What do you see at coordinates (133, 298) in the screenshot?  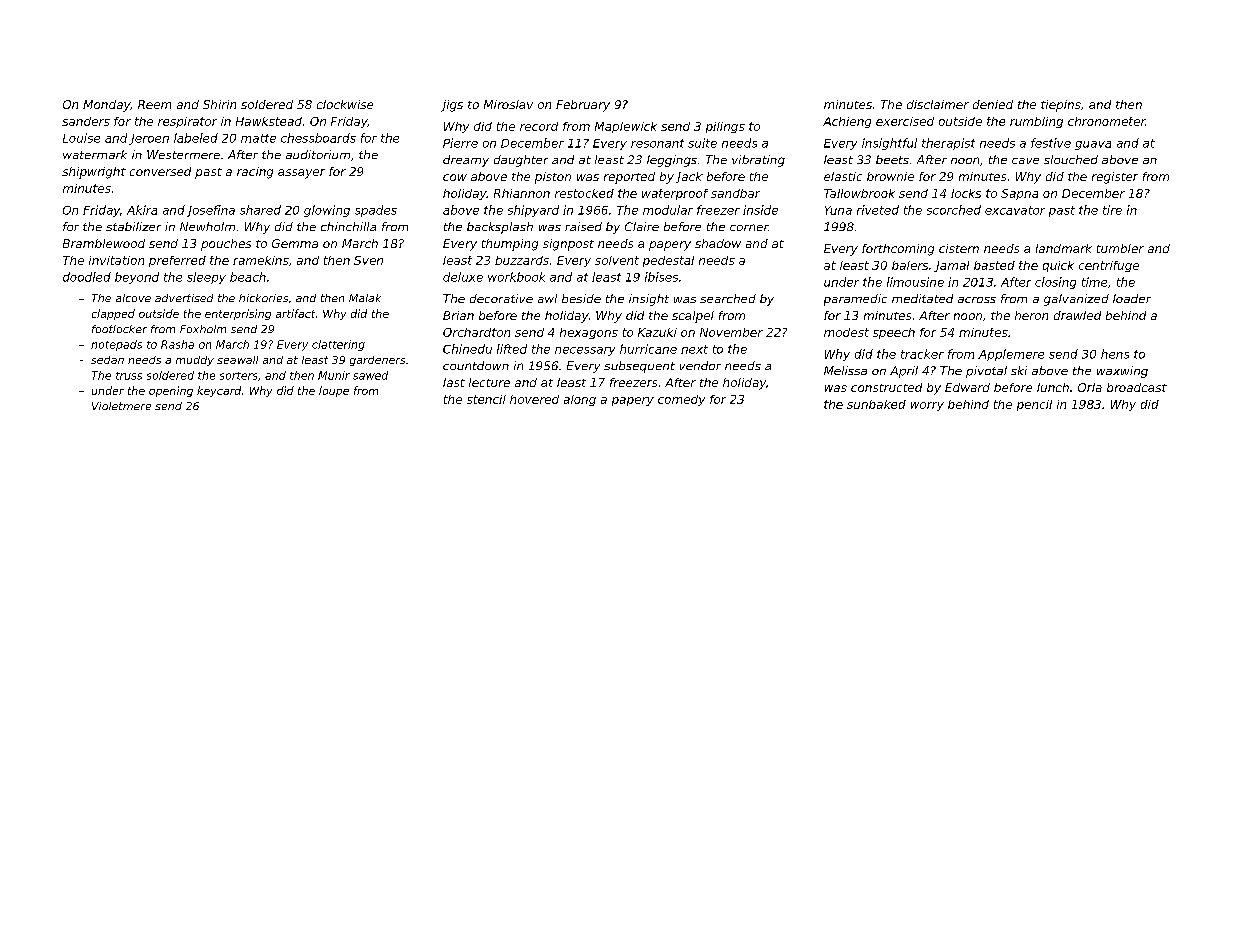 I see `alcove` at bounding box center [133, 298].
